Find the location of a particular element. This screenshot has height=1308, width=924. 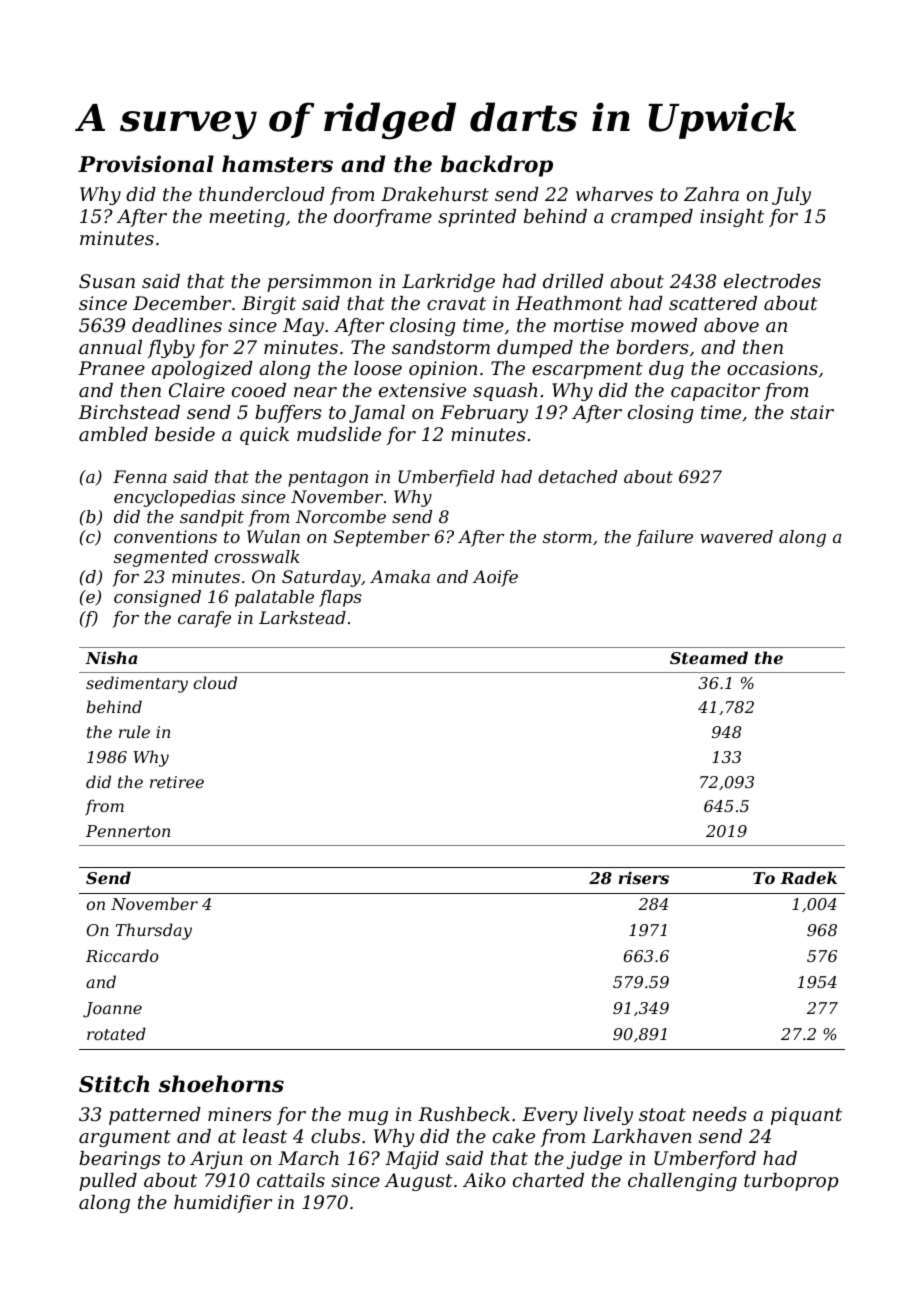

Larkstead is located at coordinates (302, 617).
